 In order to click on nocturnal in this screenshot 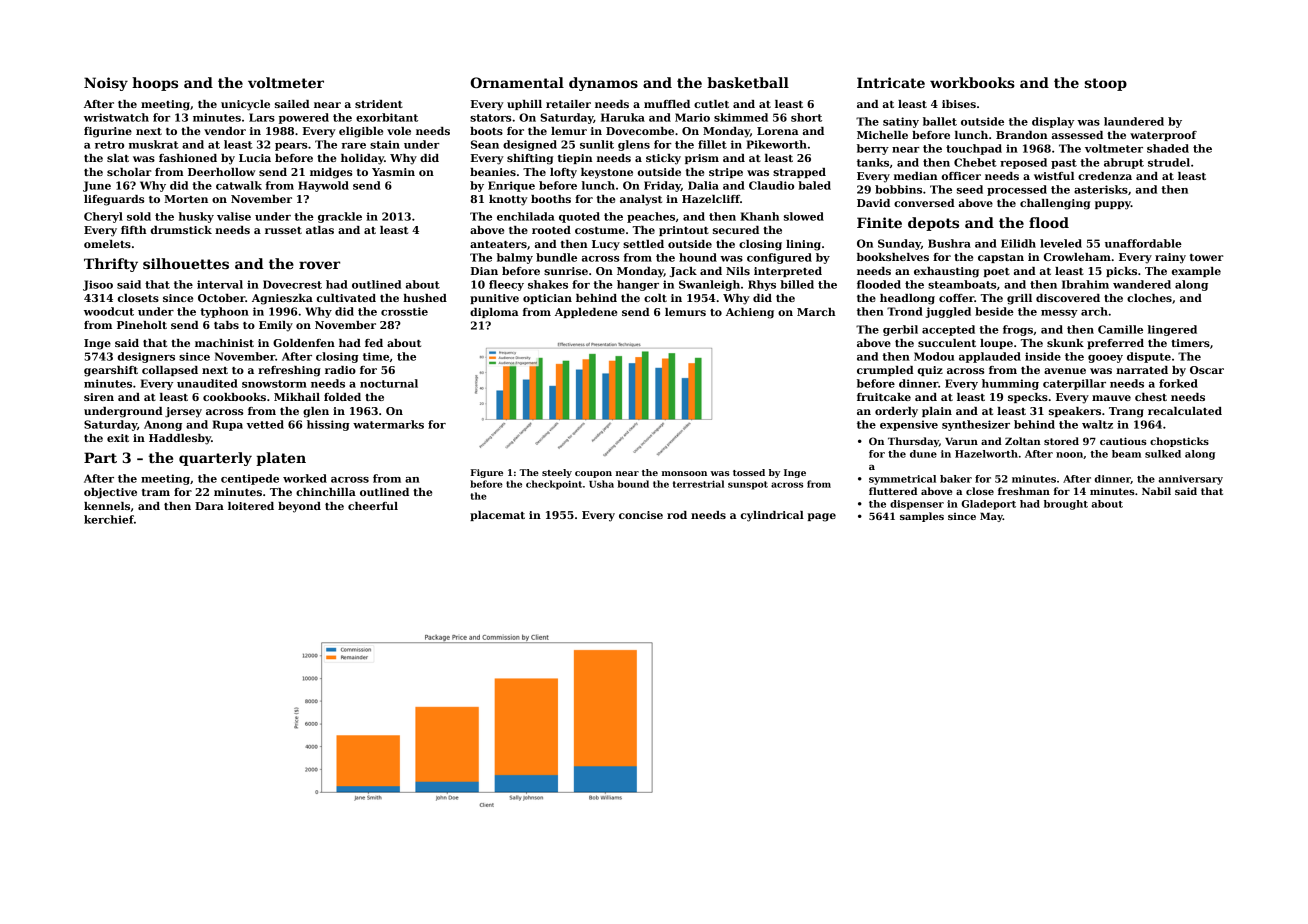, I will do `click(389, 383)`.
